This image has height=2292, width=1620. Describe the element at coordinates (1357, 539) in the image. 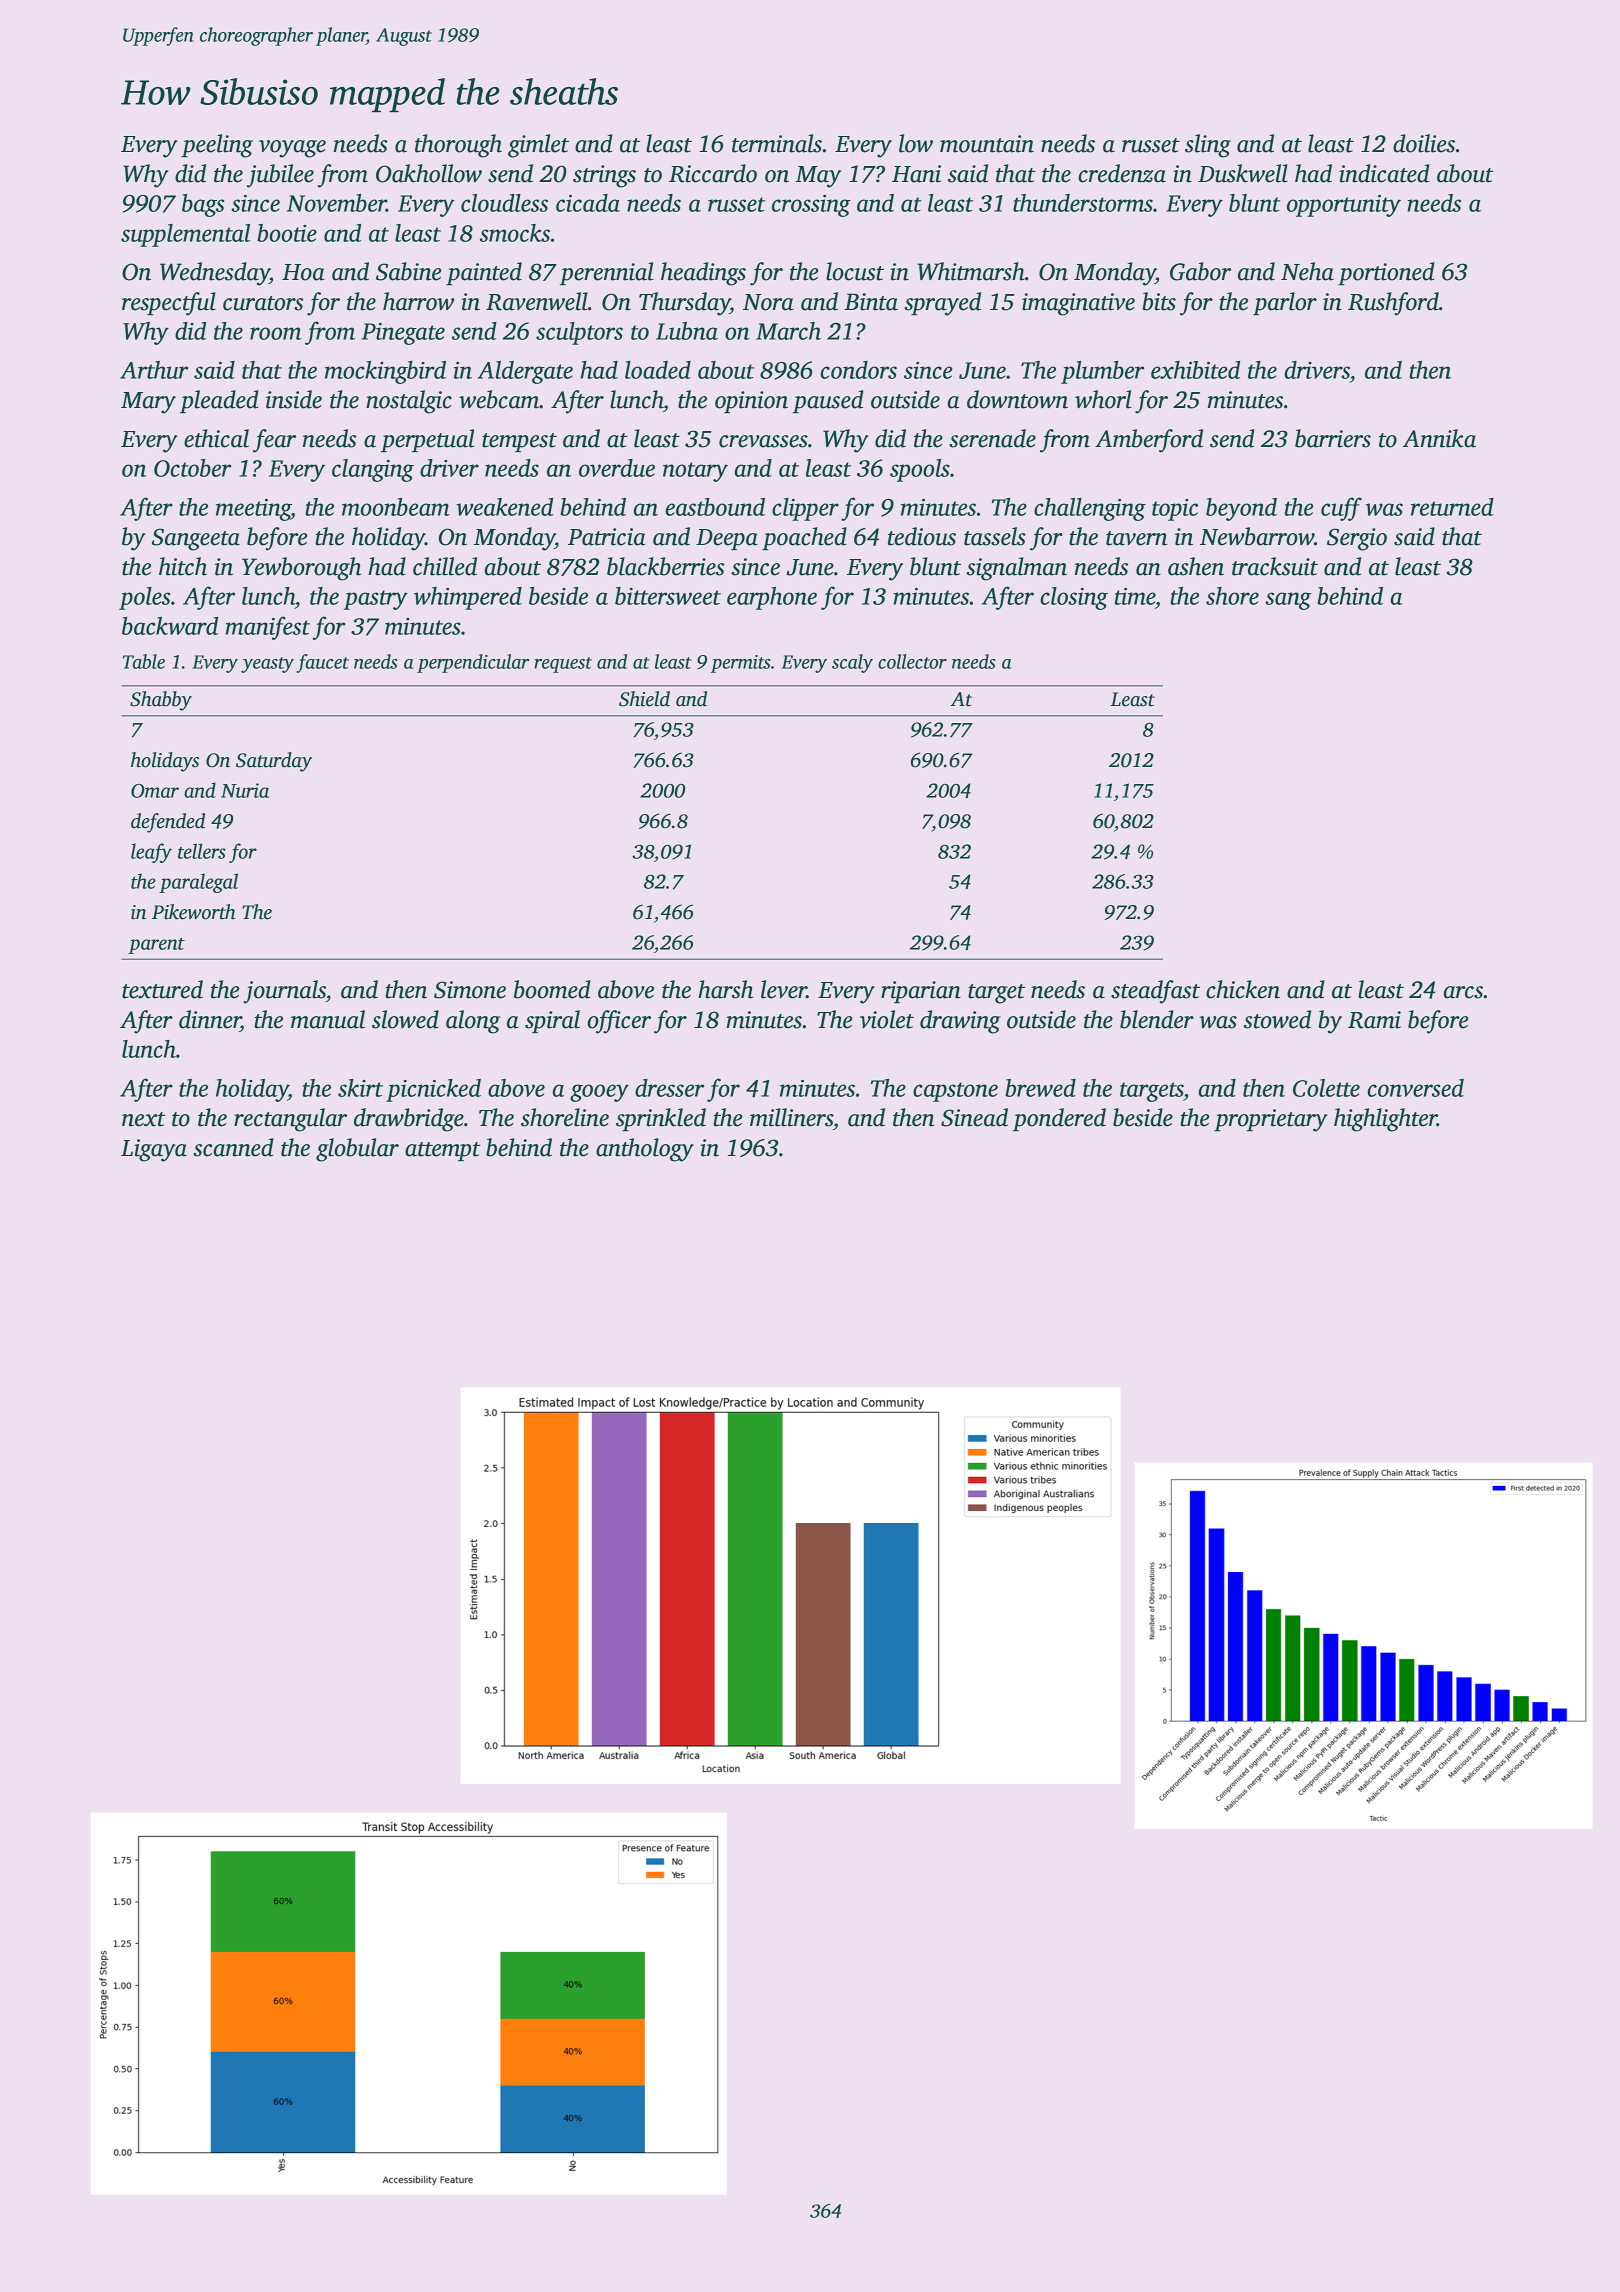

I see `Sergio` at that location.
